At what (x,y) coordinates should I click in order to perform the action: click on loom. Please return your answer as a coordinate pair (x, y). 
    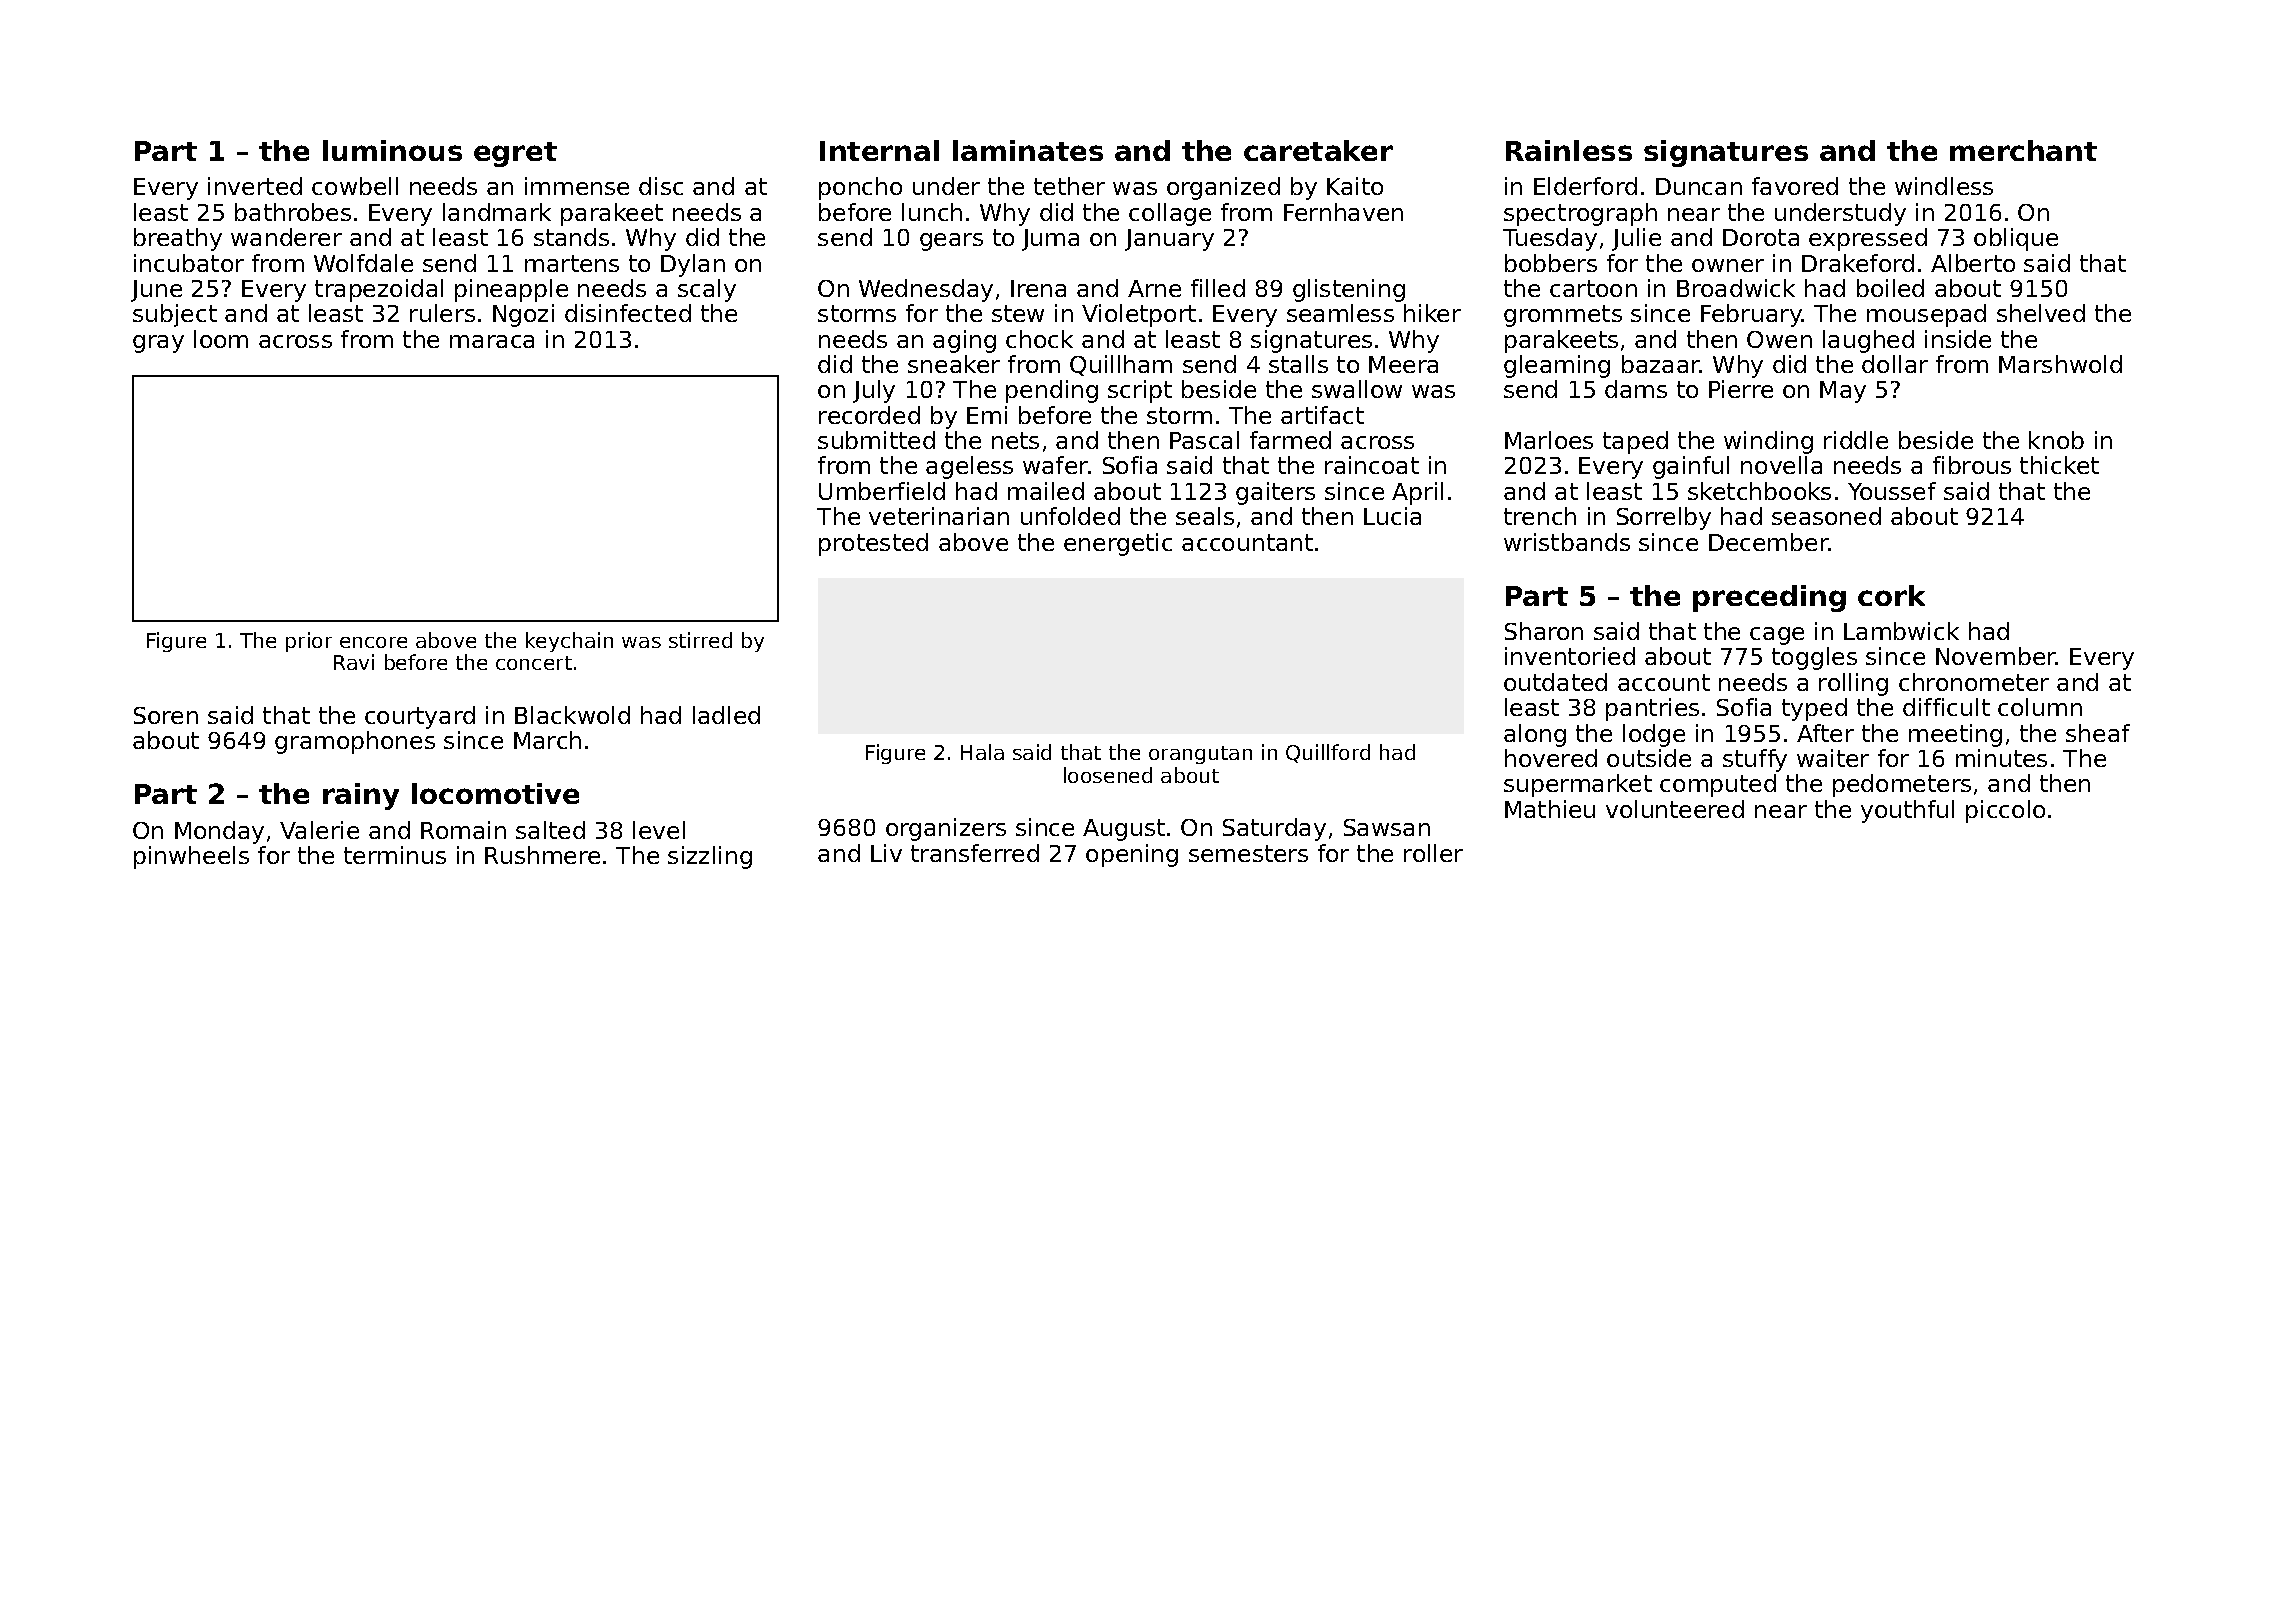
    Looking at the image, I should click on (221, 339).
